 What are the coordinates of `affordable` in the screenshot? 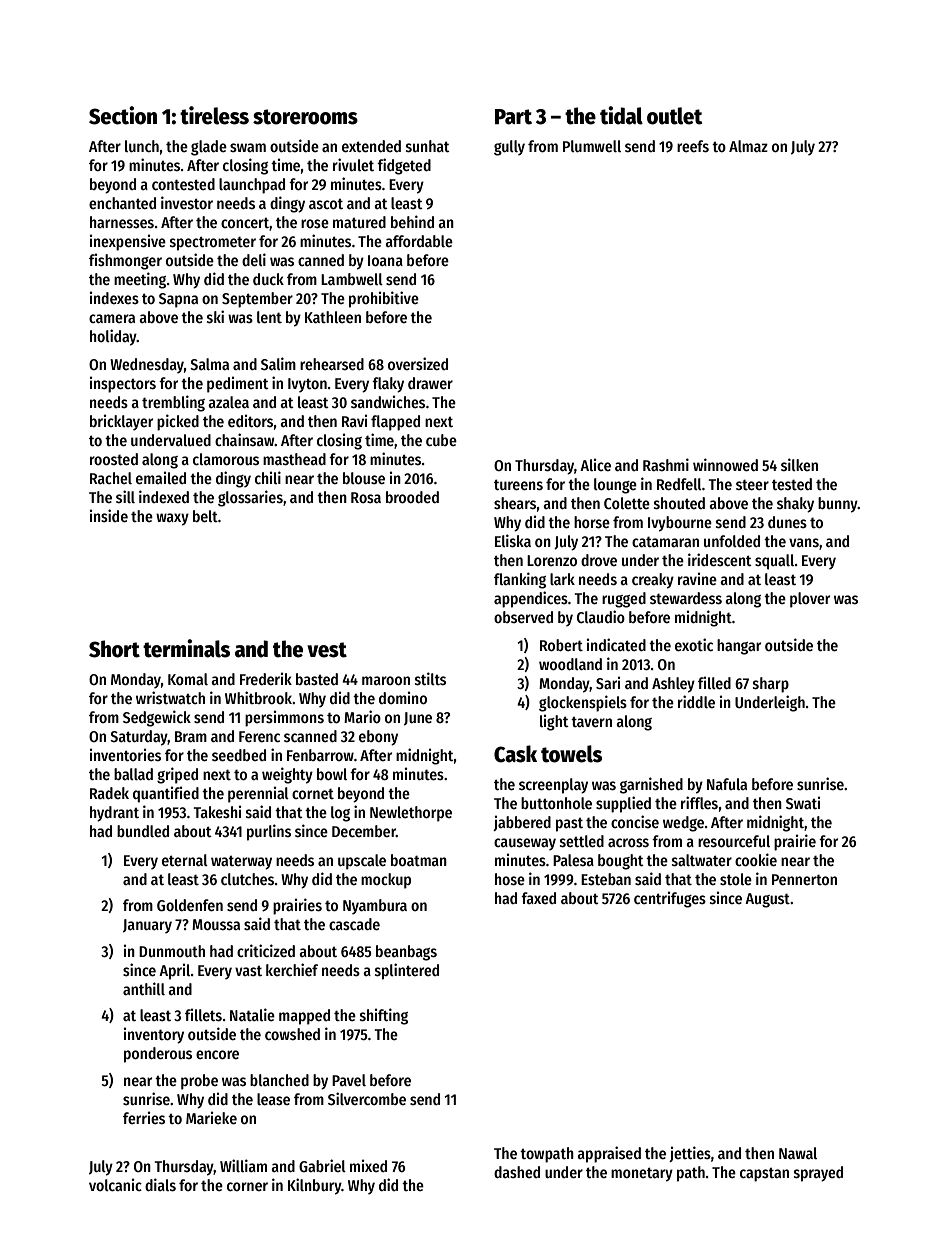 It's located at (419, 241).
